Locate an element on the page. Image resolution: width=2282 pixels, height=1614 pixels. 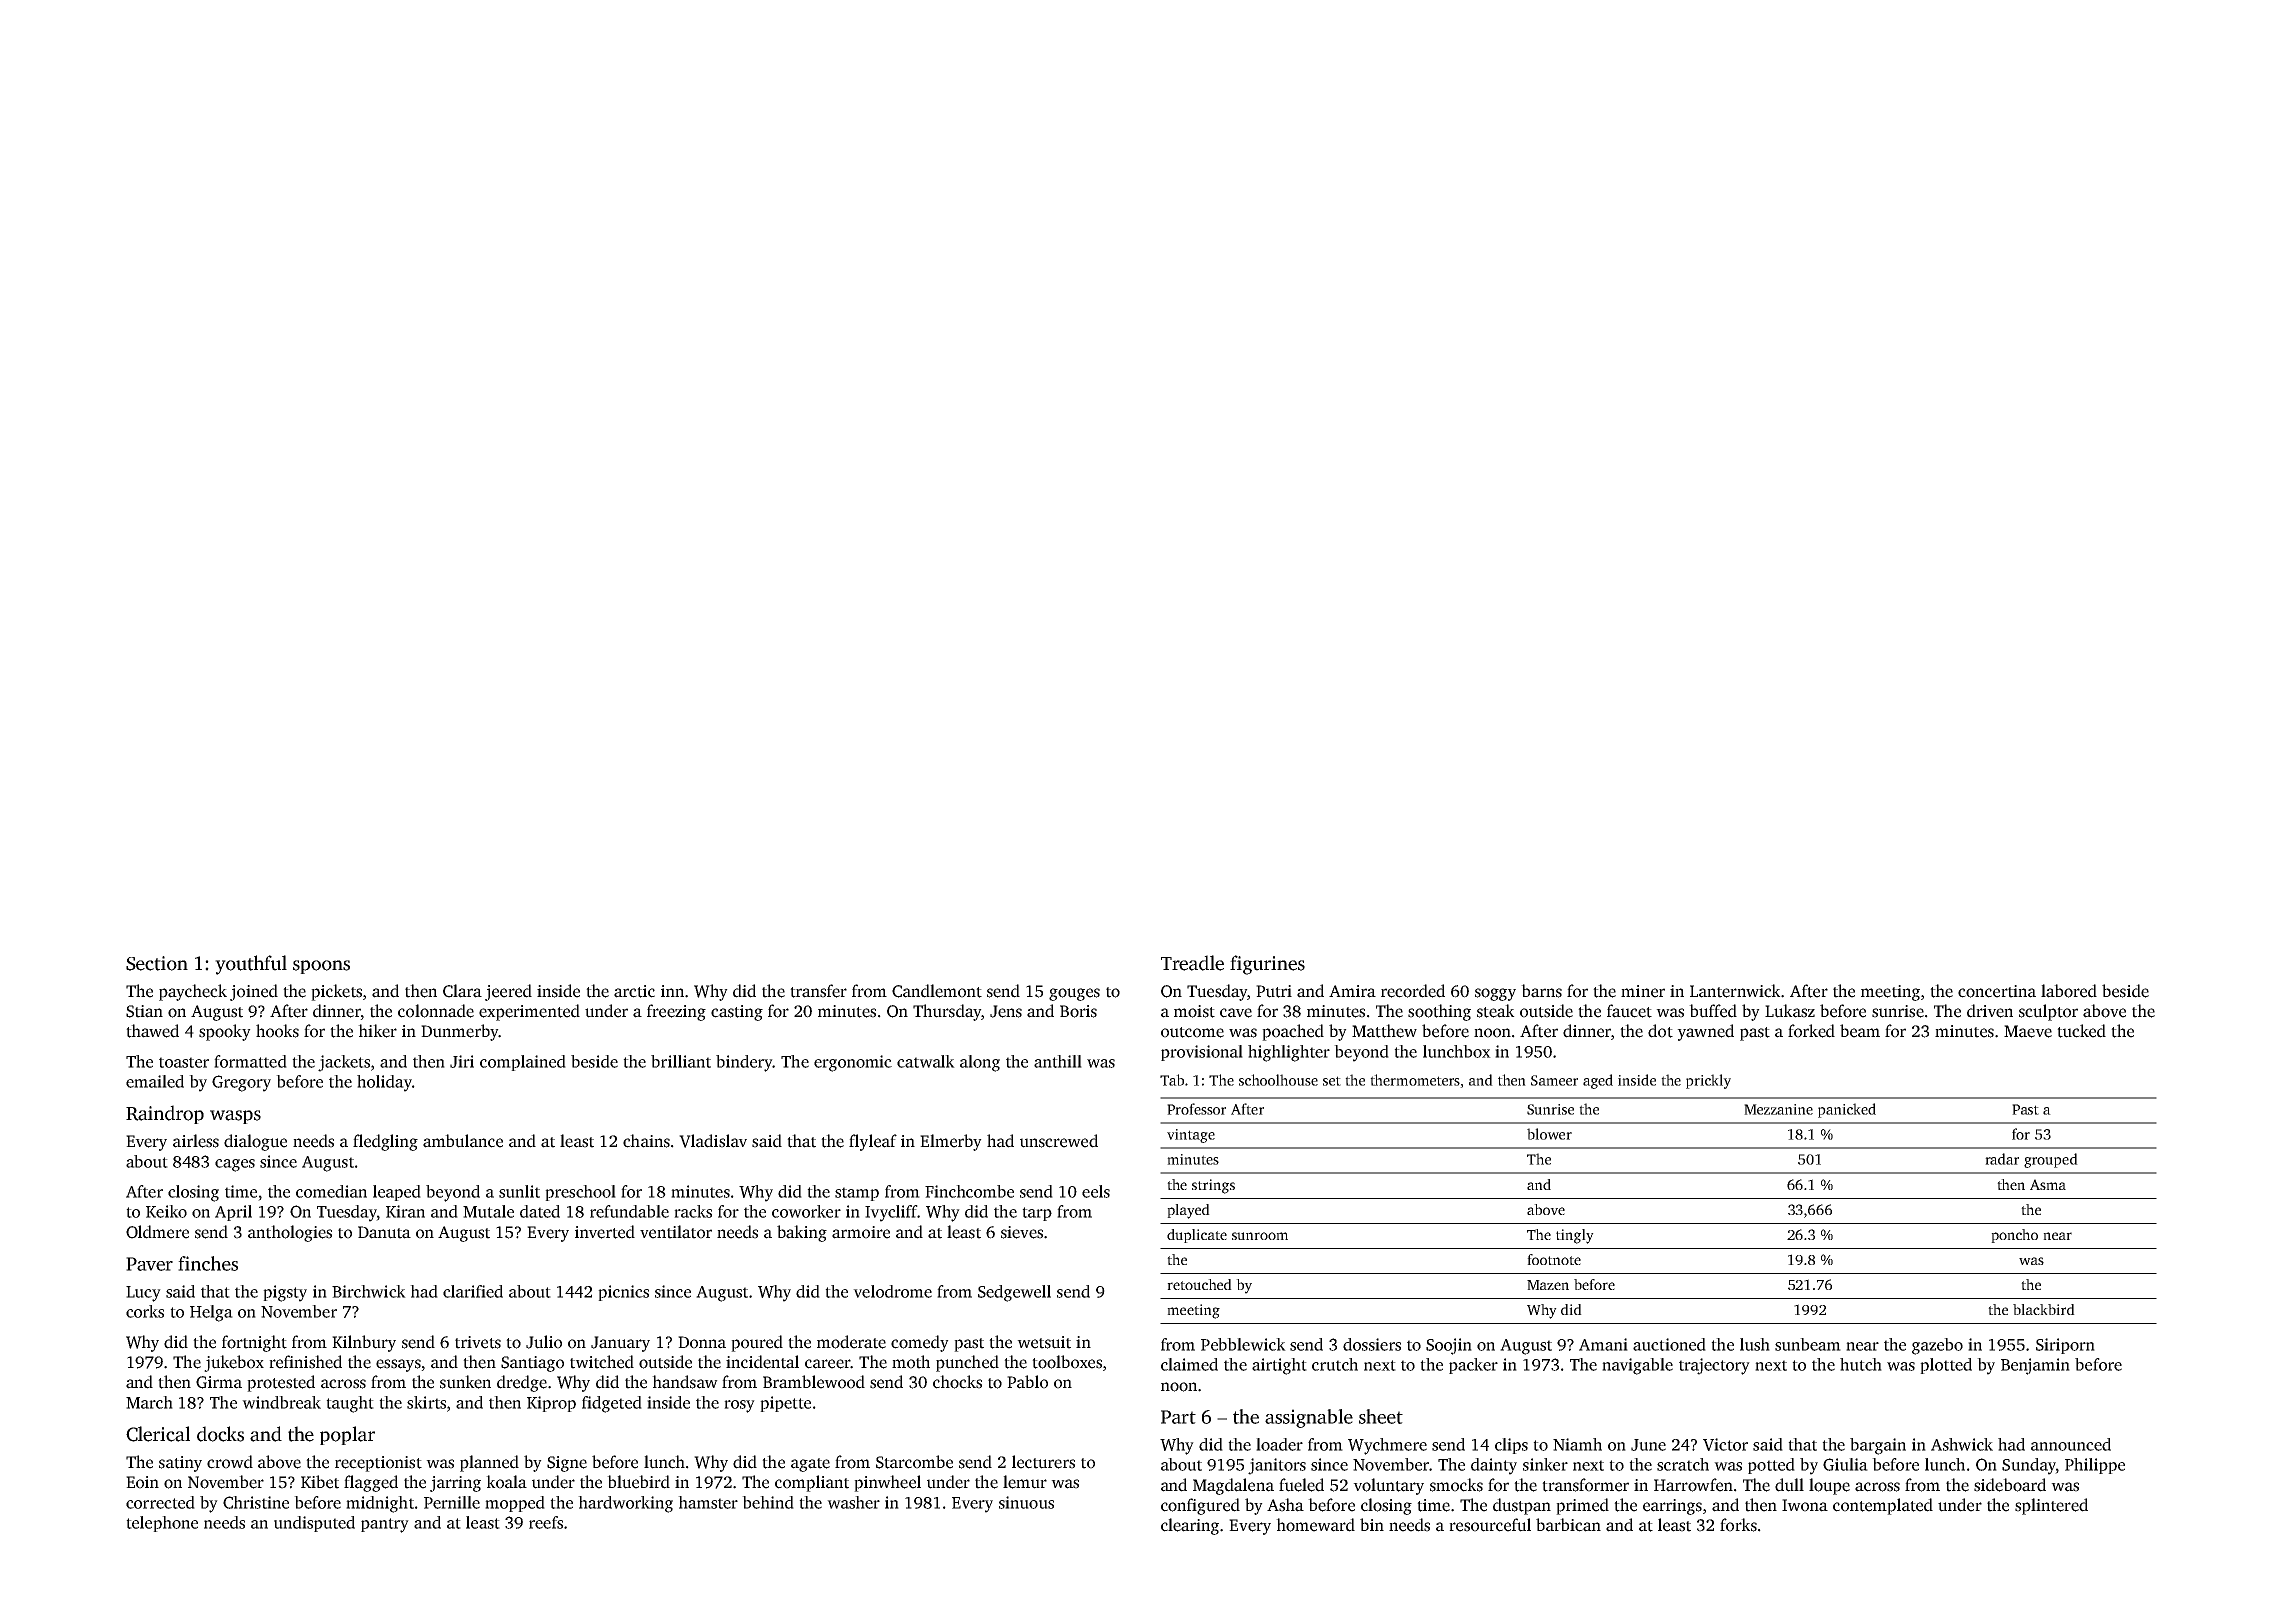
Ivycliff is located at coordinates (891, 1213).
